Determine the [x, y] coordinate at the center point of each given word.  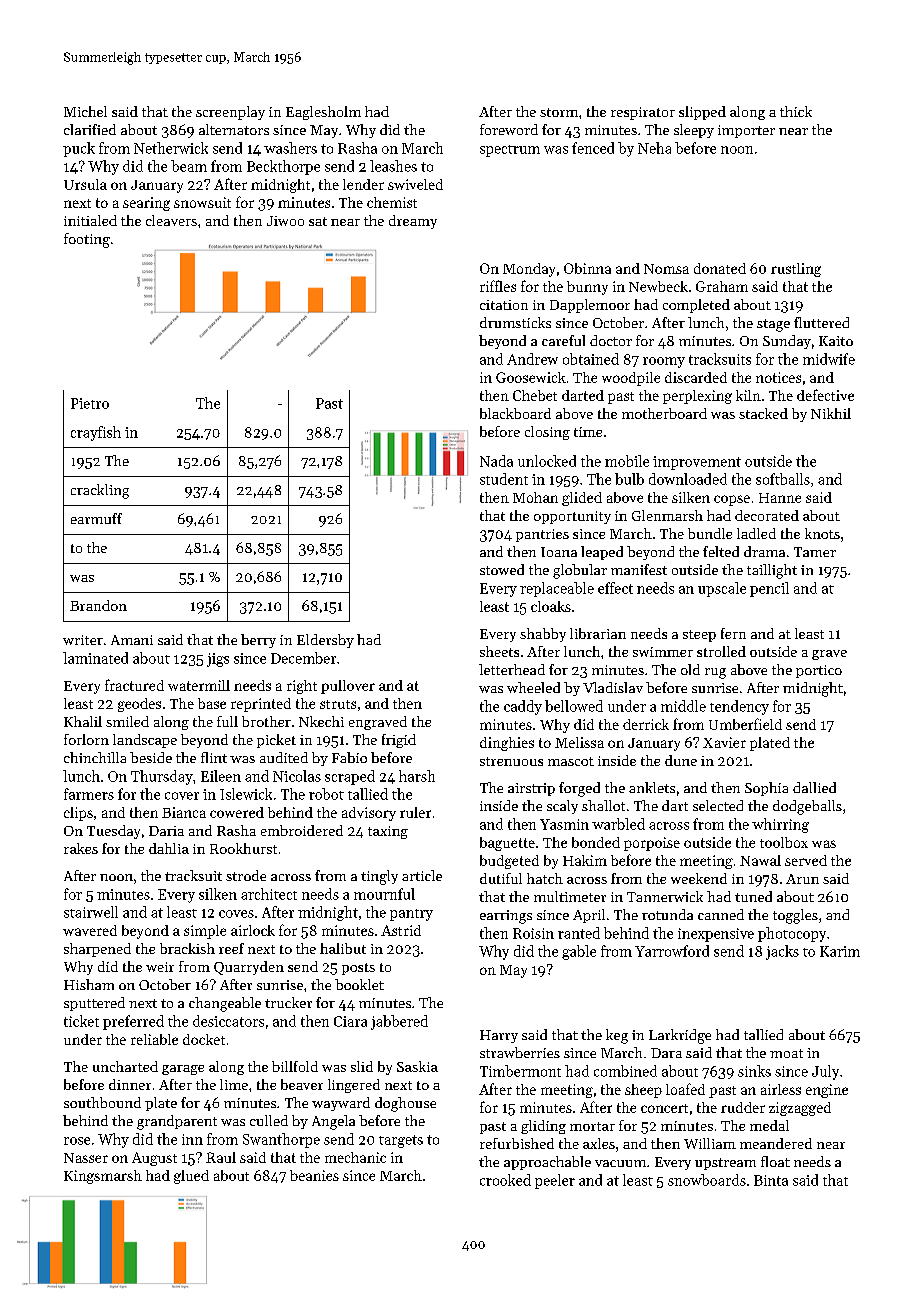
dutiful [501, 878]
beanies [314, 1175]
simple [205, 932]
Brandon [98, 605]
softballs [783, 479]
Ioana [559, 552]
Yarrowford [672, 951]
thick [796, 111]
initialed [90, 220]
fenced [593, 148]
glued [191, 1177]
